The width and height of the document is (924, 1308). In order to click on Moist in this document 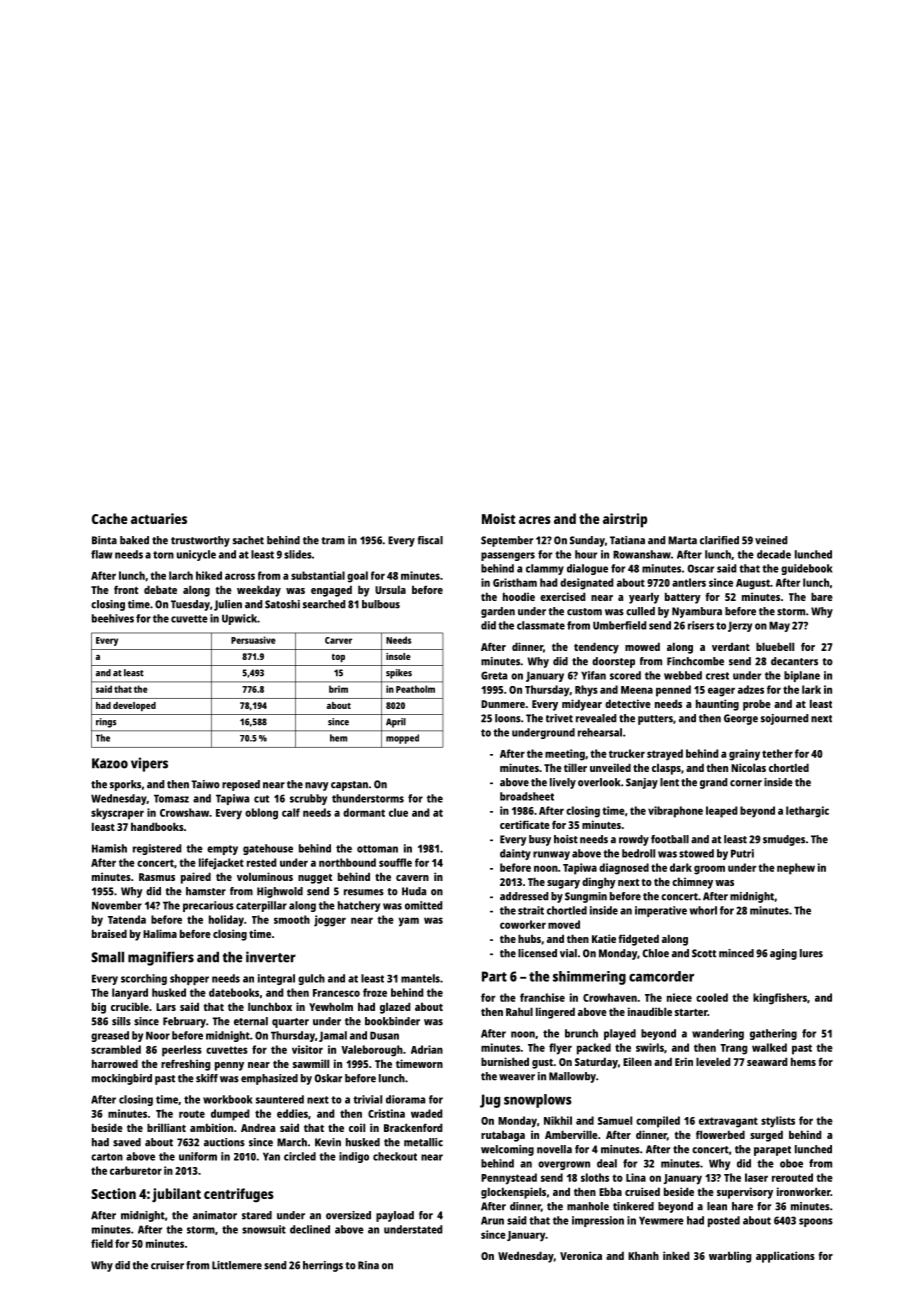, I will do `click(499, 518)`.
